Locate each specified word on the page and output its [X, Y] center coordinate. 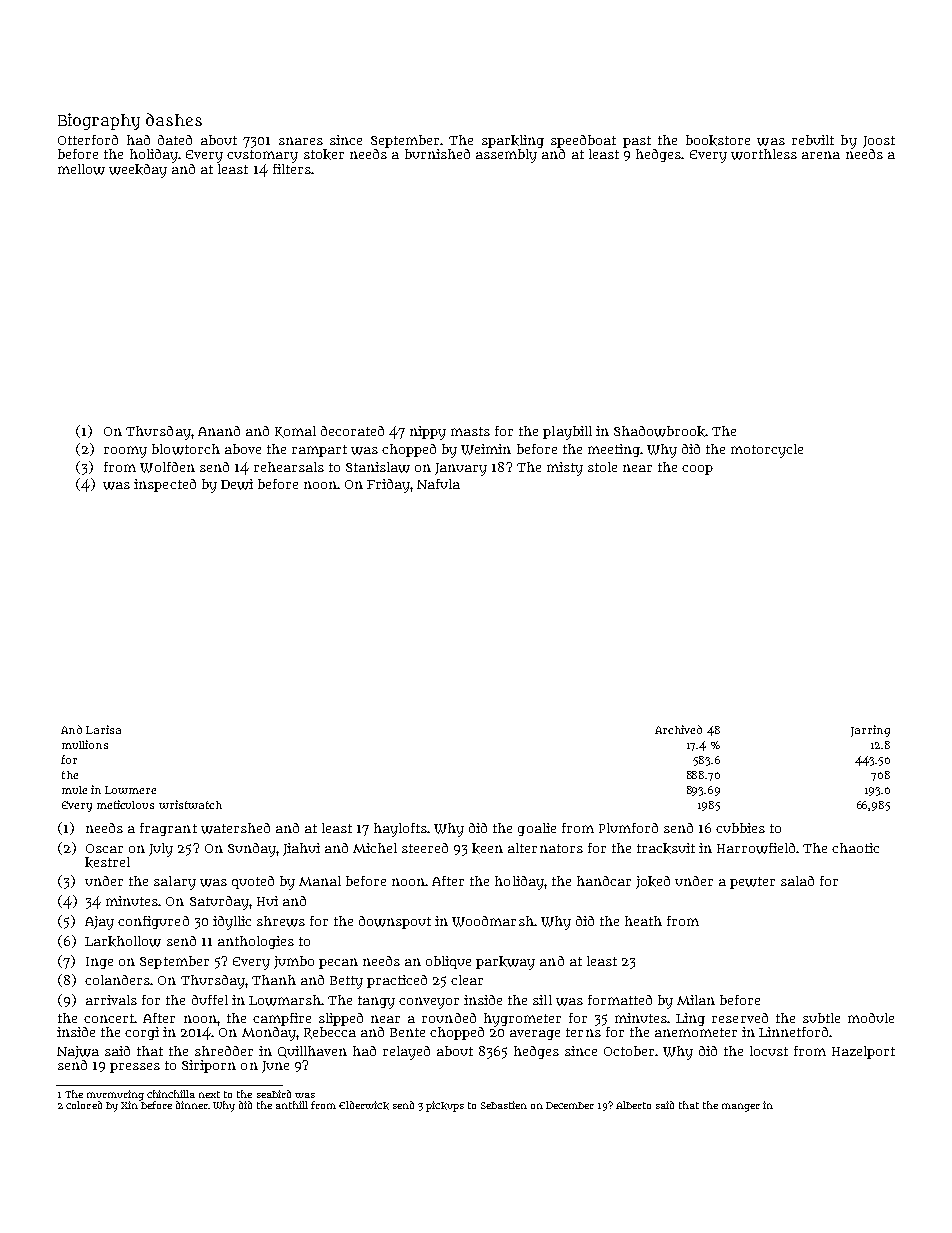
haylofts [400, 830]
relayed [406, 1053]
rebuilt [813, 140]
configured [153, 922]
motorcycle [767, 451]
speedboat [583, 141]
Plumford [628, 828]
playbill [567, 433]
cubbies [740, 828]
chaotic [855, 848]
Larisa [103, 729]
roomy [125, 452]
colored [84, 1105]
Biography [99, 121]
